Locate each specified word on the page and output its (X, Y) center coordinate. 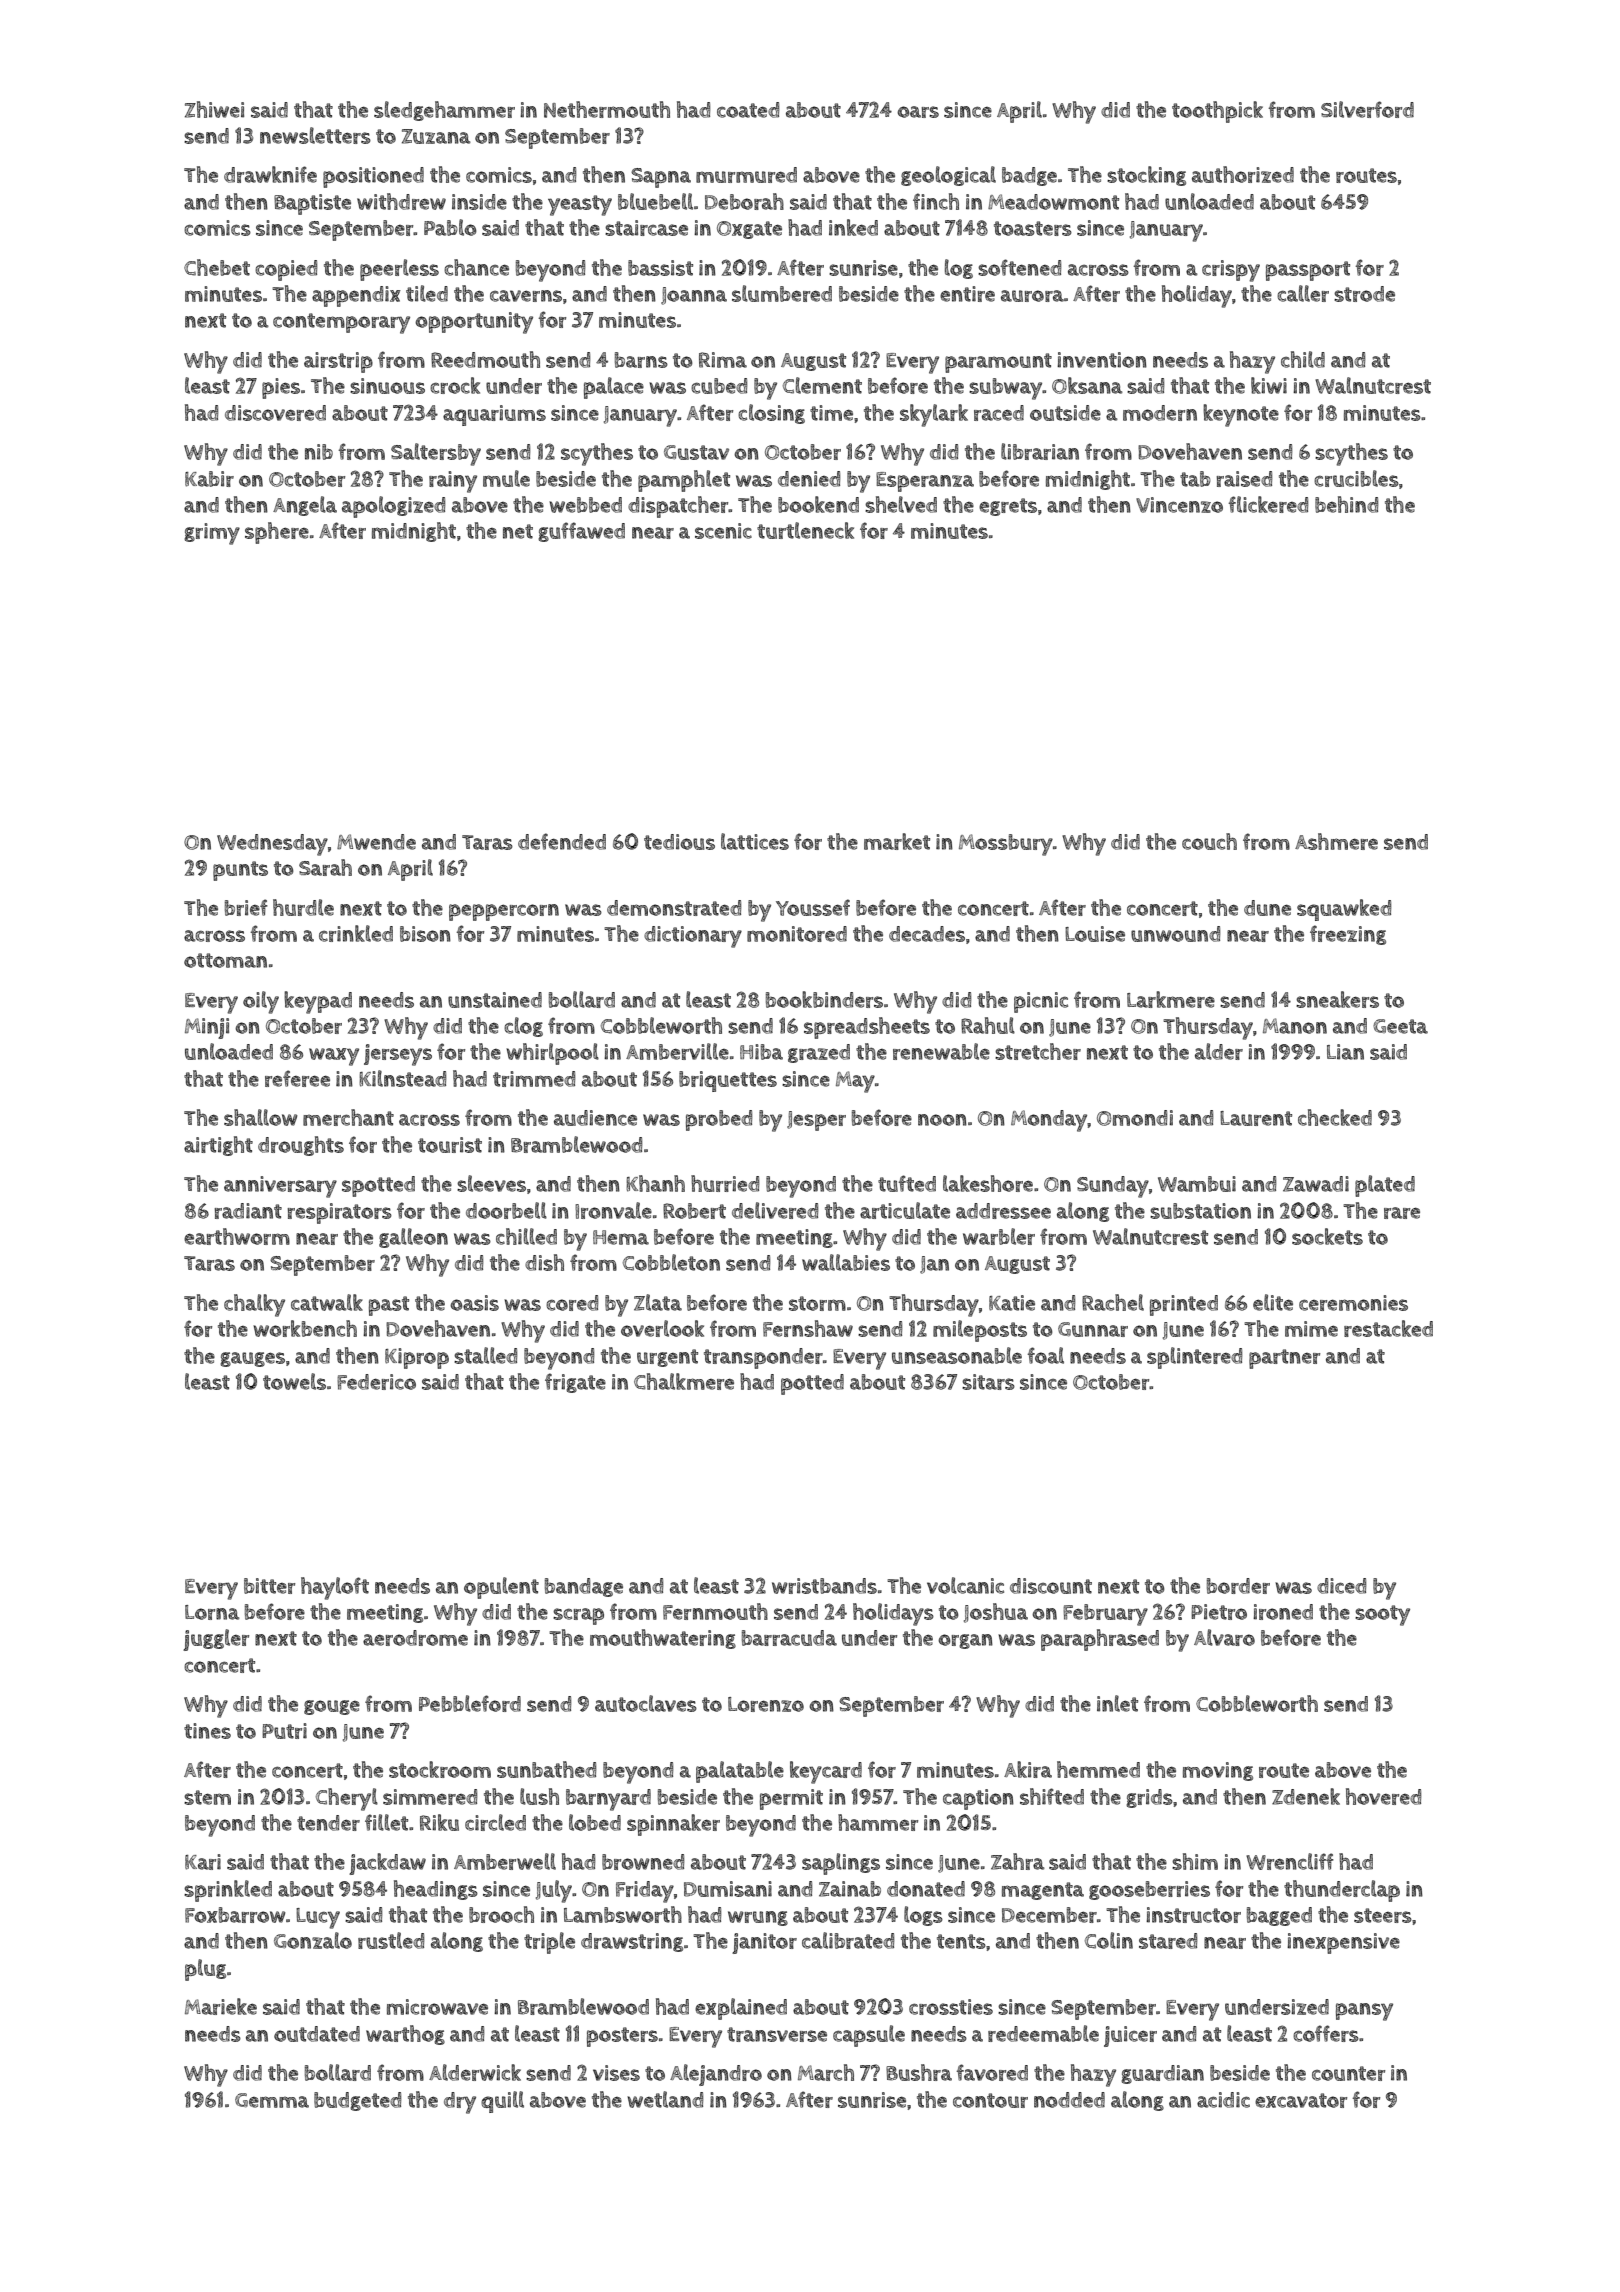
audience (595, 1118)
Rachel (1113, 1302)
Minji (207, 1028)
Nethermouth (607, 109)
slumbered (782, 293)
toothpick (1217, 112)
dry (460, 2103)
